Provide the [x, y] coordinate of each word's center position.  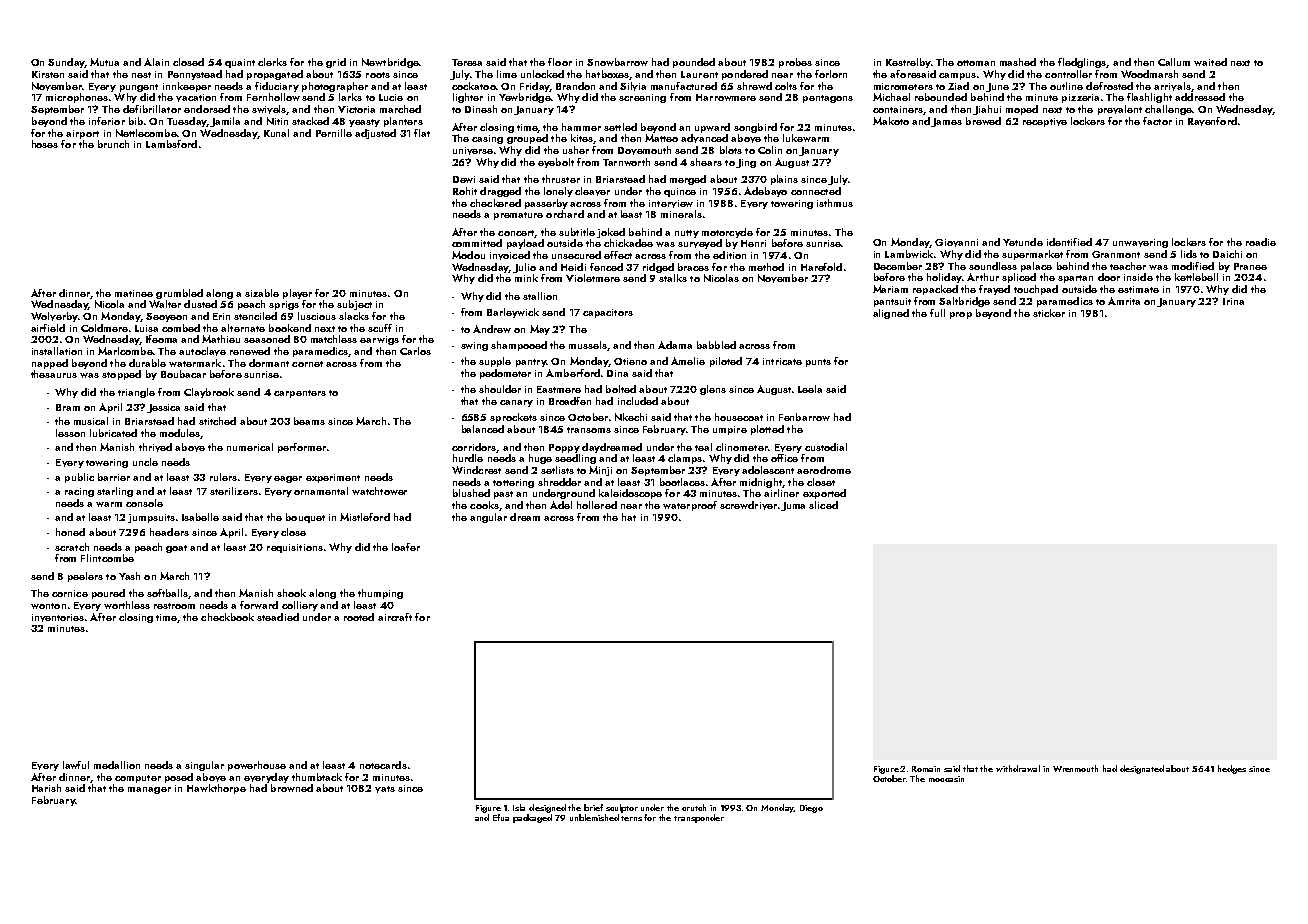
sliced [823, 505]
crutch [694, 807]
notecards [383, 765]
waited [1210, 62]
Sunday [66, 63]
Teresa [467, 62]
